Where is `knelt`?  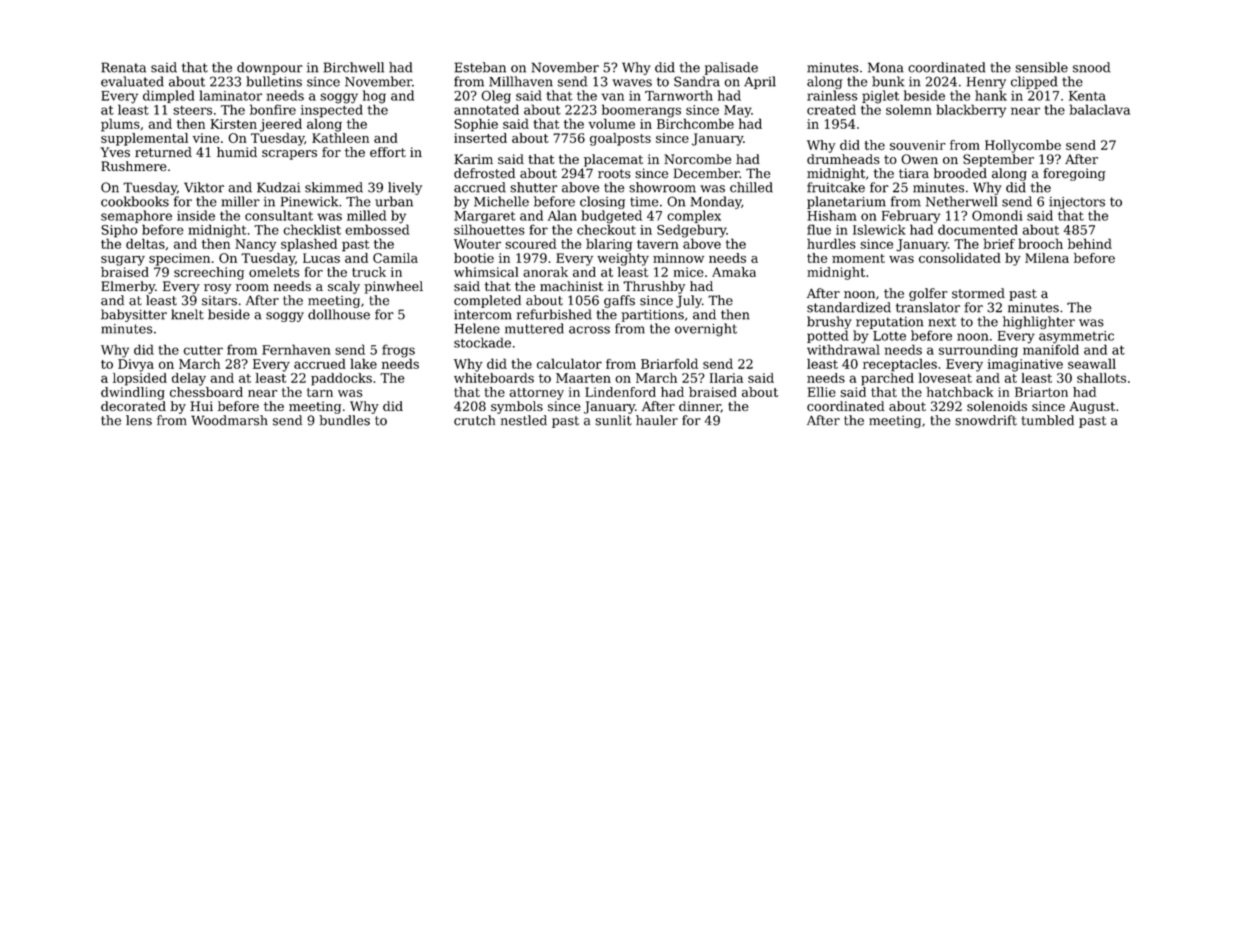 knelt is located at coordinates (187, 314).
